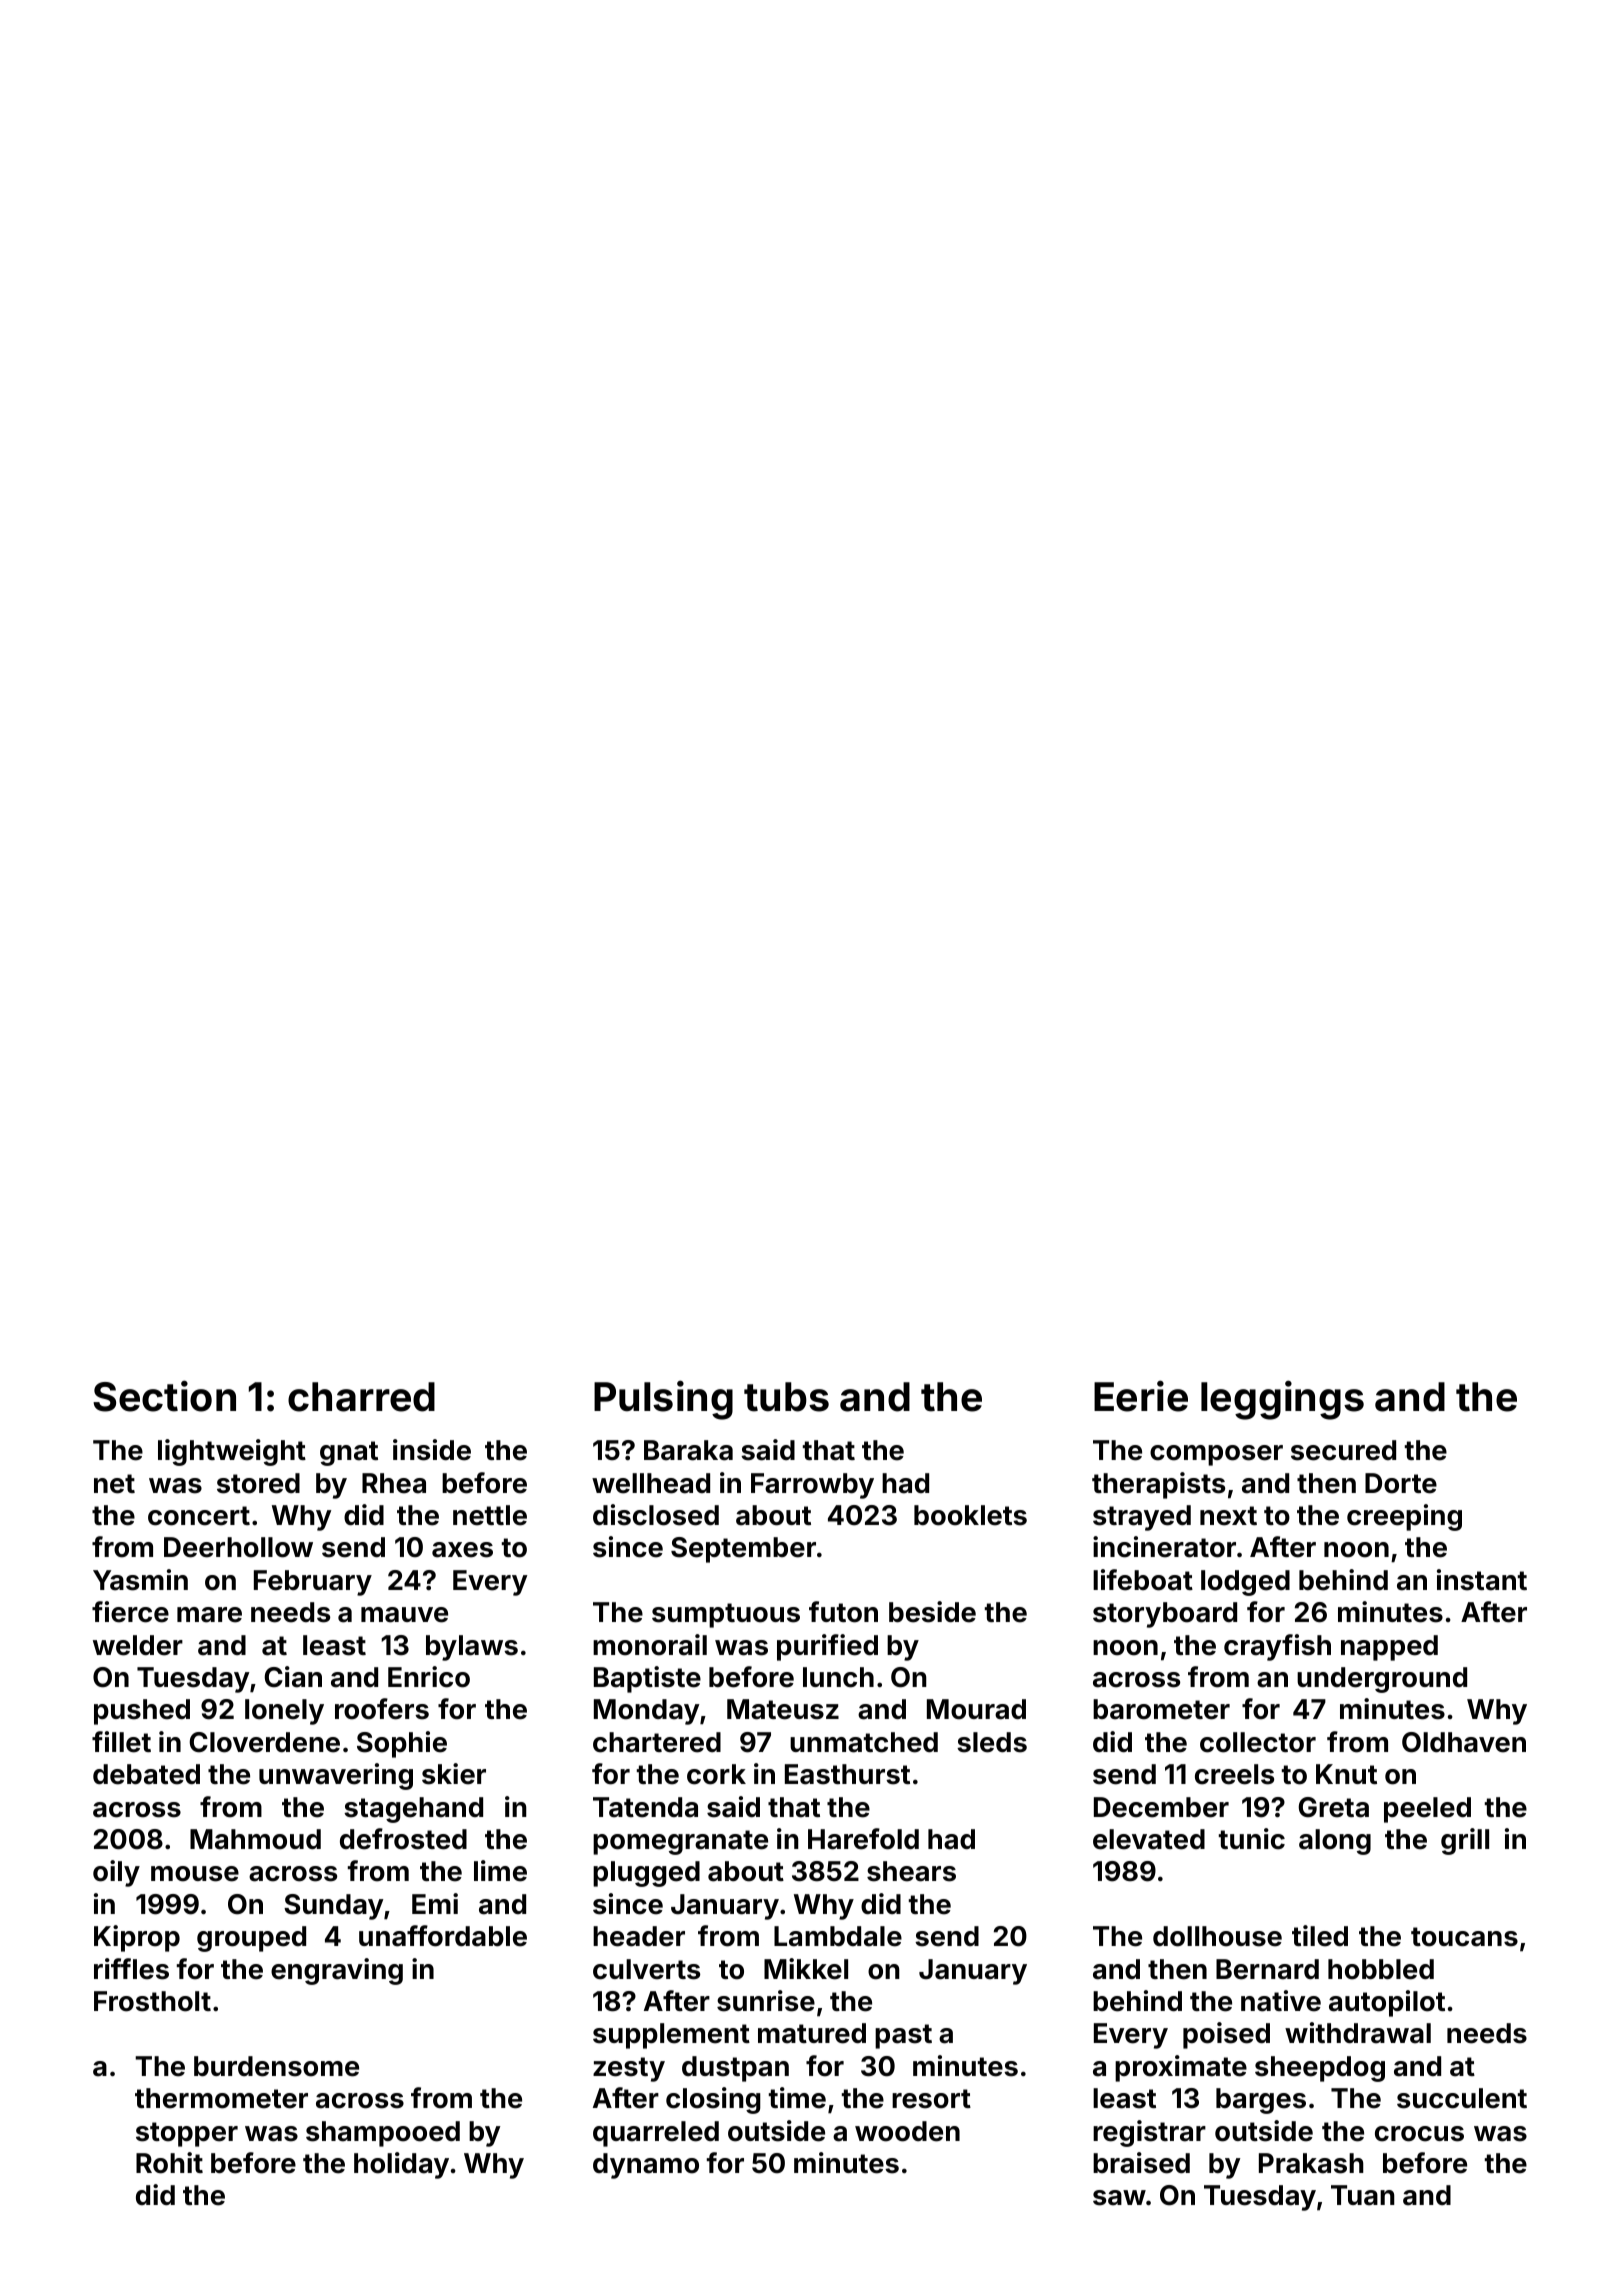  What do you see at coordinates (647, 1712) in the screenshot?
I see `Monday` at bounding box center [647, 1712].
